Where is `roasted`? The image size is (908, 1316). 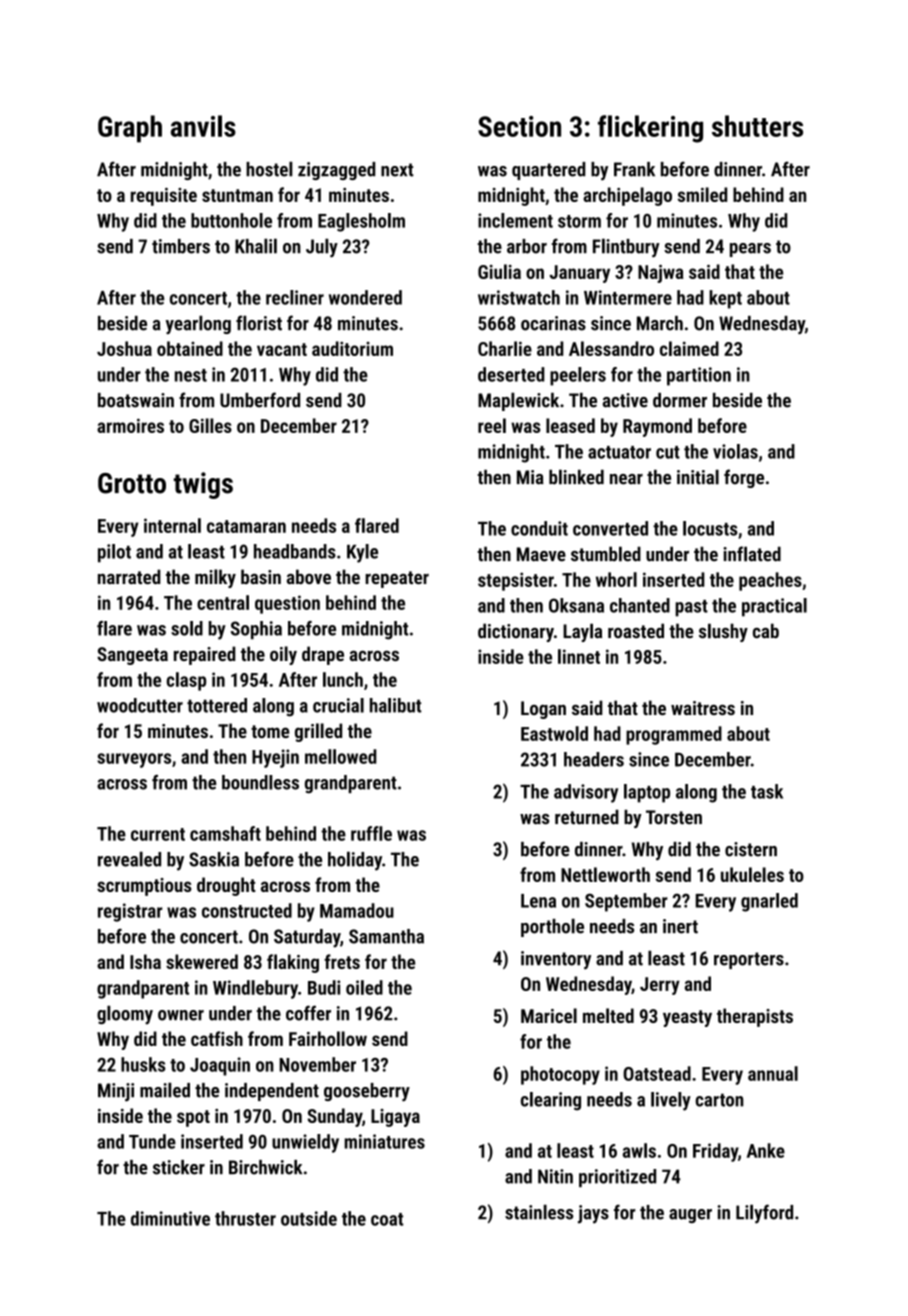
roasted is located at coordinates (636, 631).
